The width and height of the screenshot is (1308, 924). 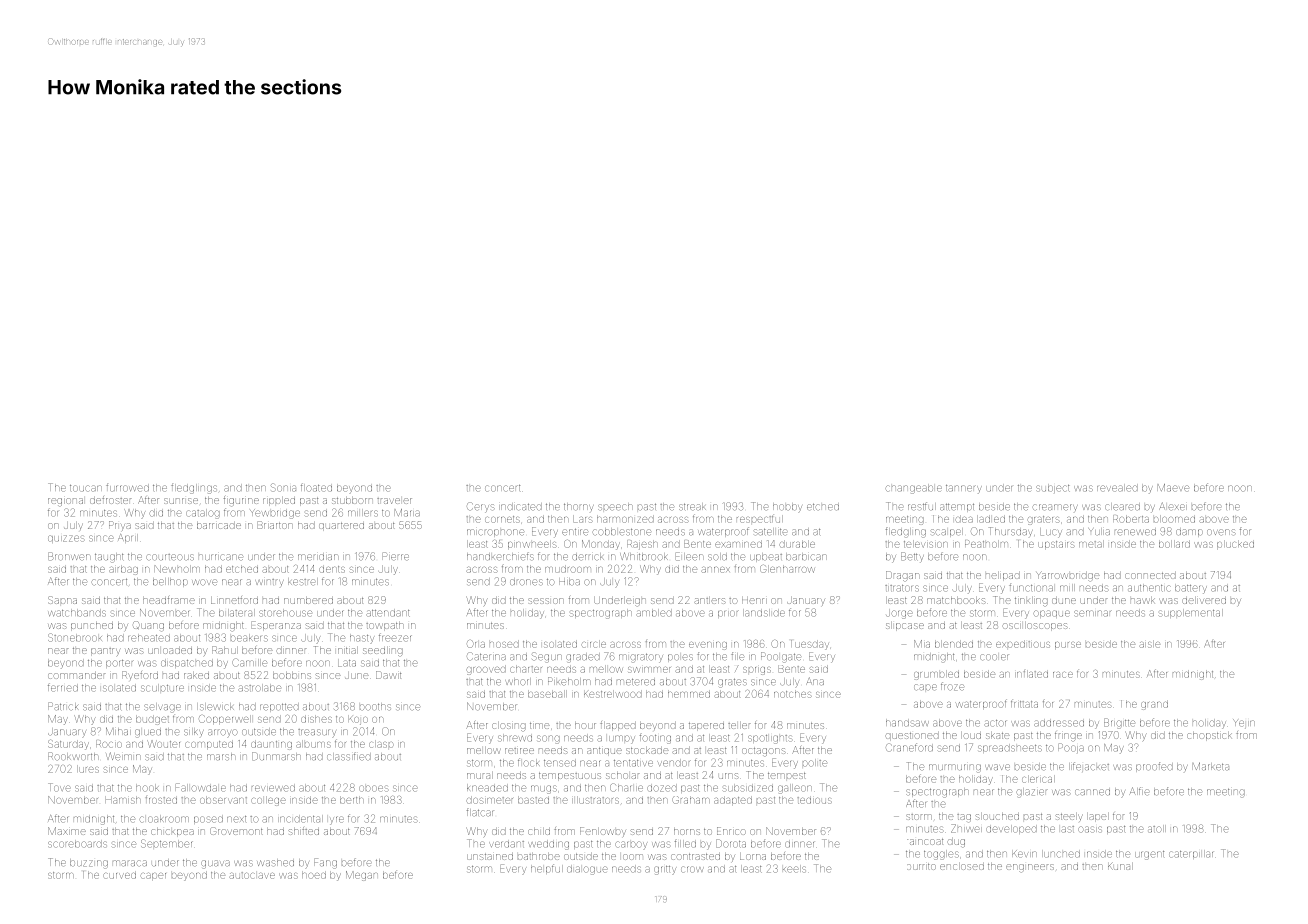 I want to click on shrewd, so click(x=515, y=738).
